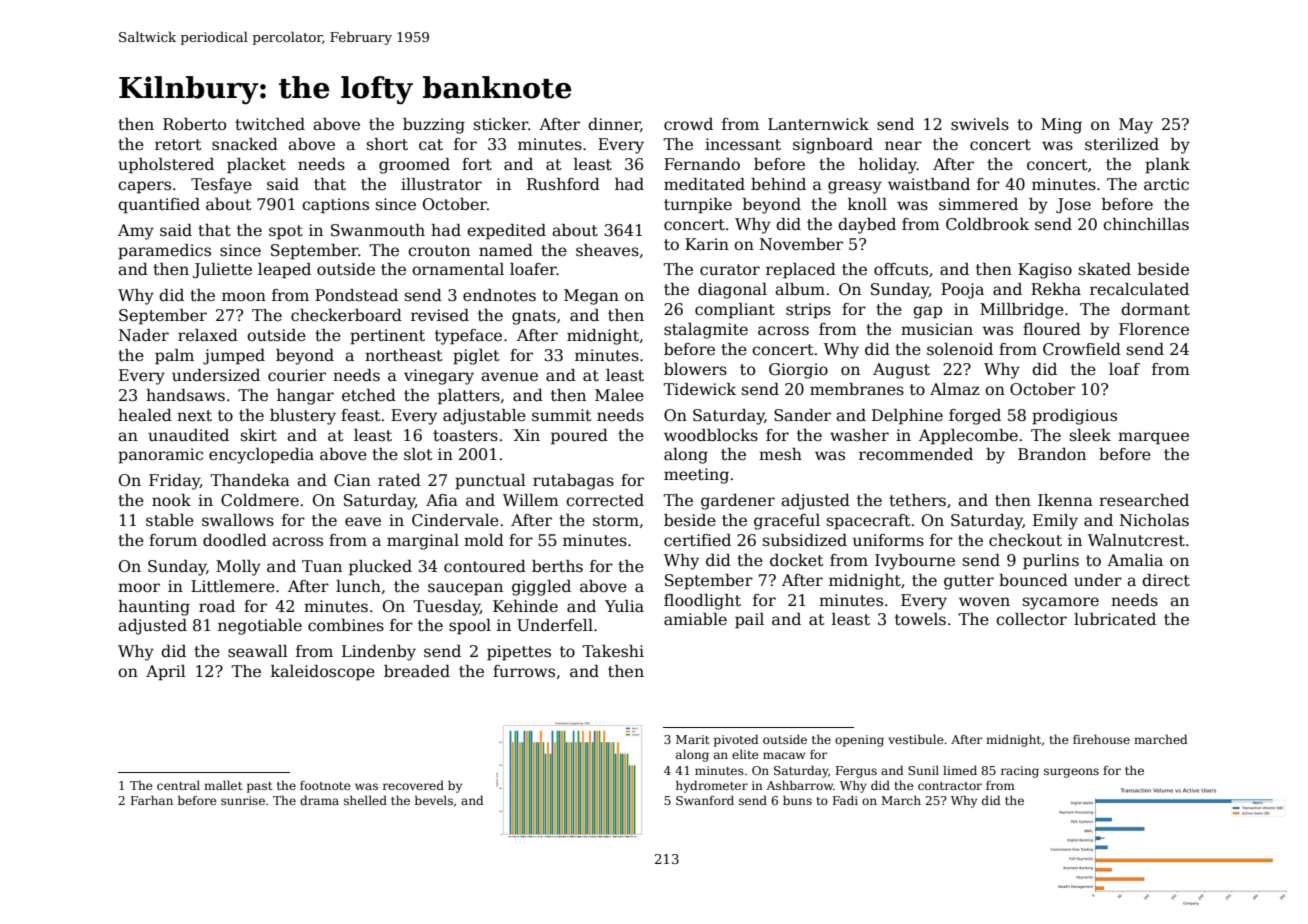  What do you see at coordinates (152, 800) in the image?
I see `Farhan` at bounding box center [152, 800].
